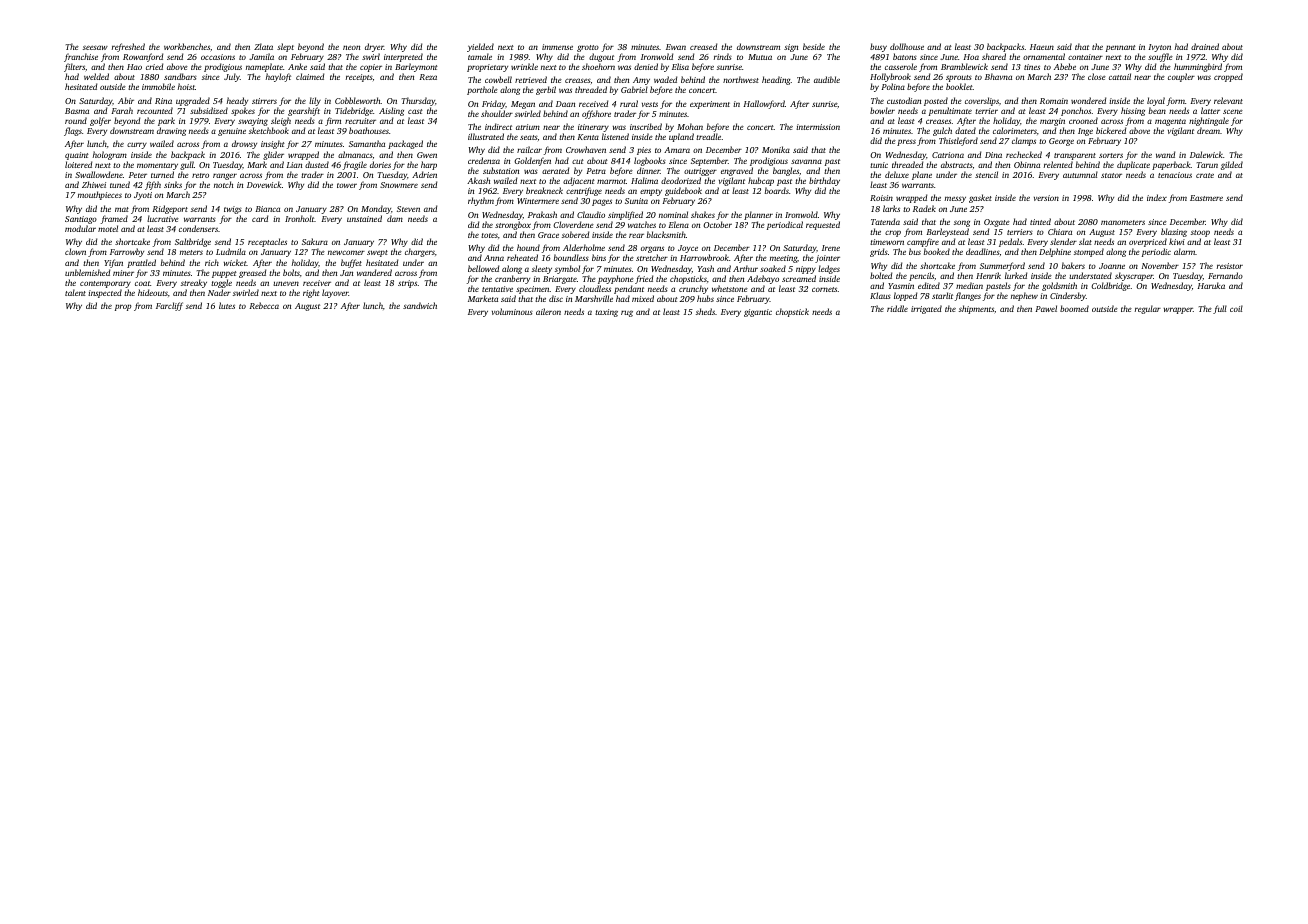  Describe the element at coordinates (497, 113) in the screenshot. I see `shoulder` at that location.
